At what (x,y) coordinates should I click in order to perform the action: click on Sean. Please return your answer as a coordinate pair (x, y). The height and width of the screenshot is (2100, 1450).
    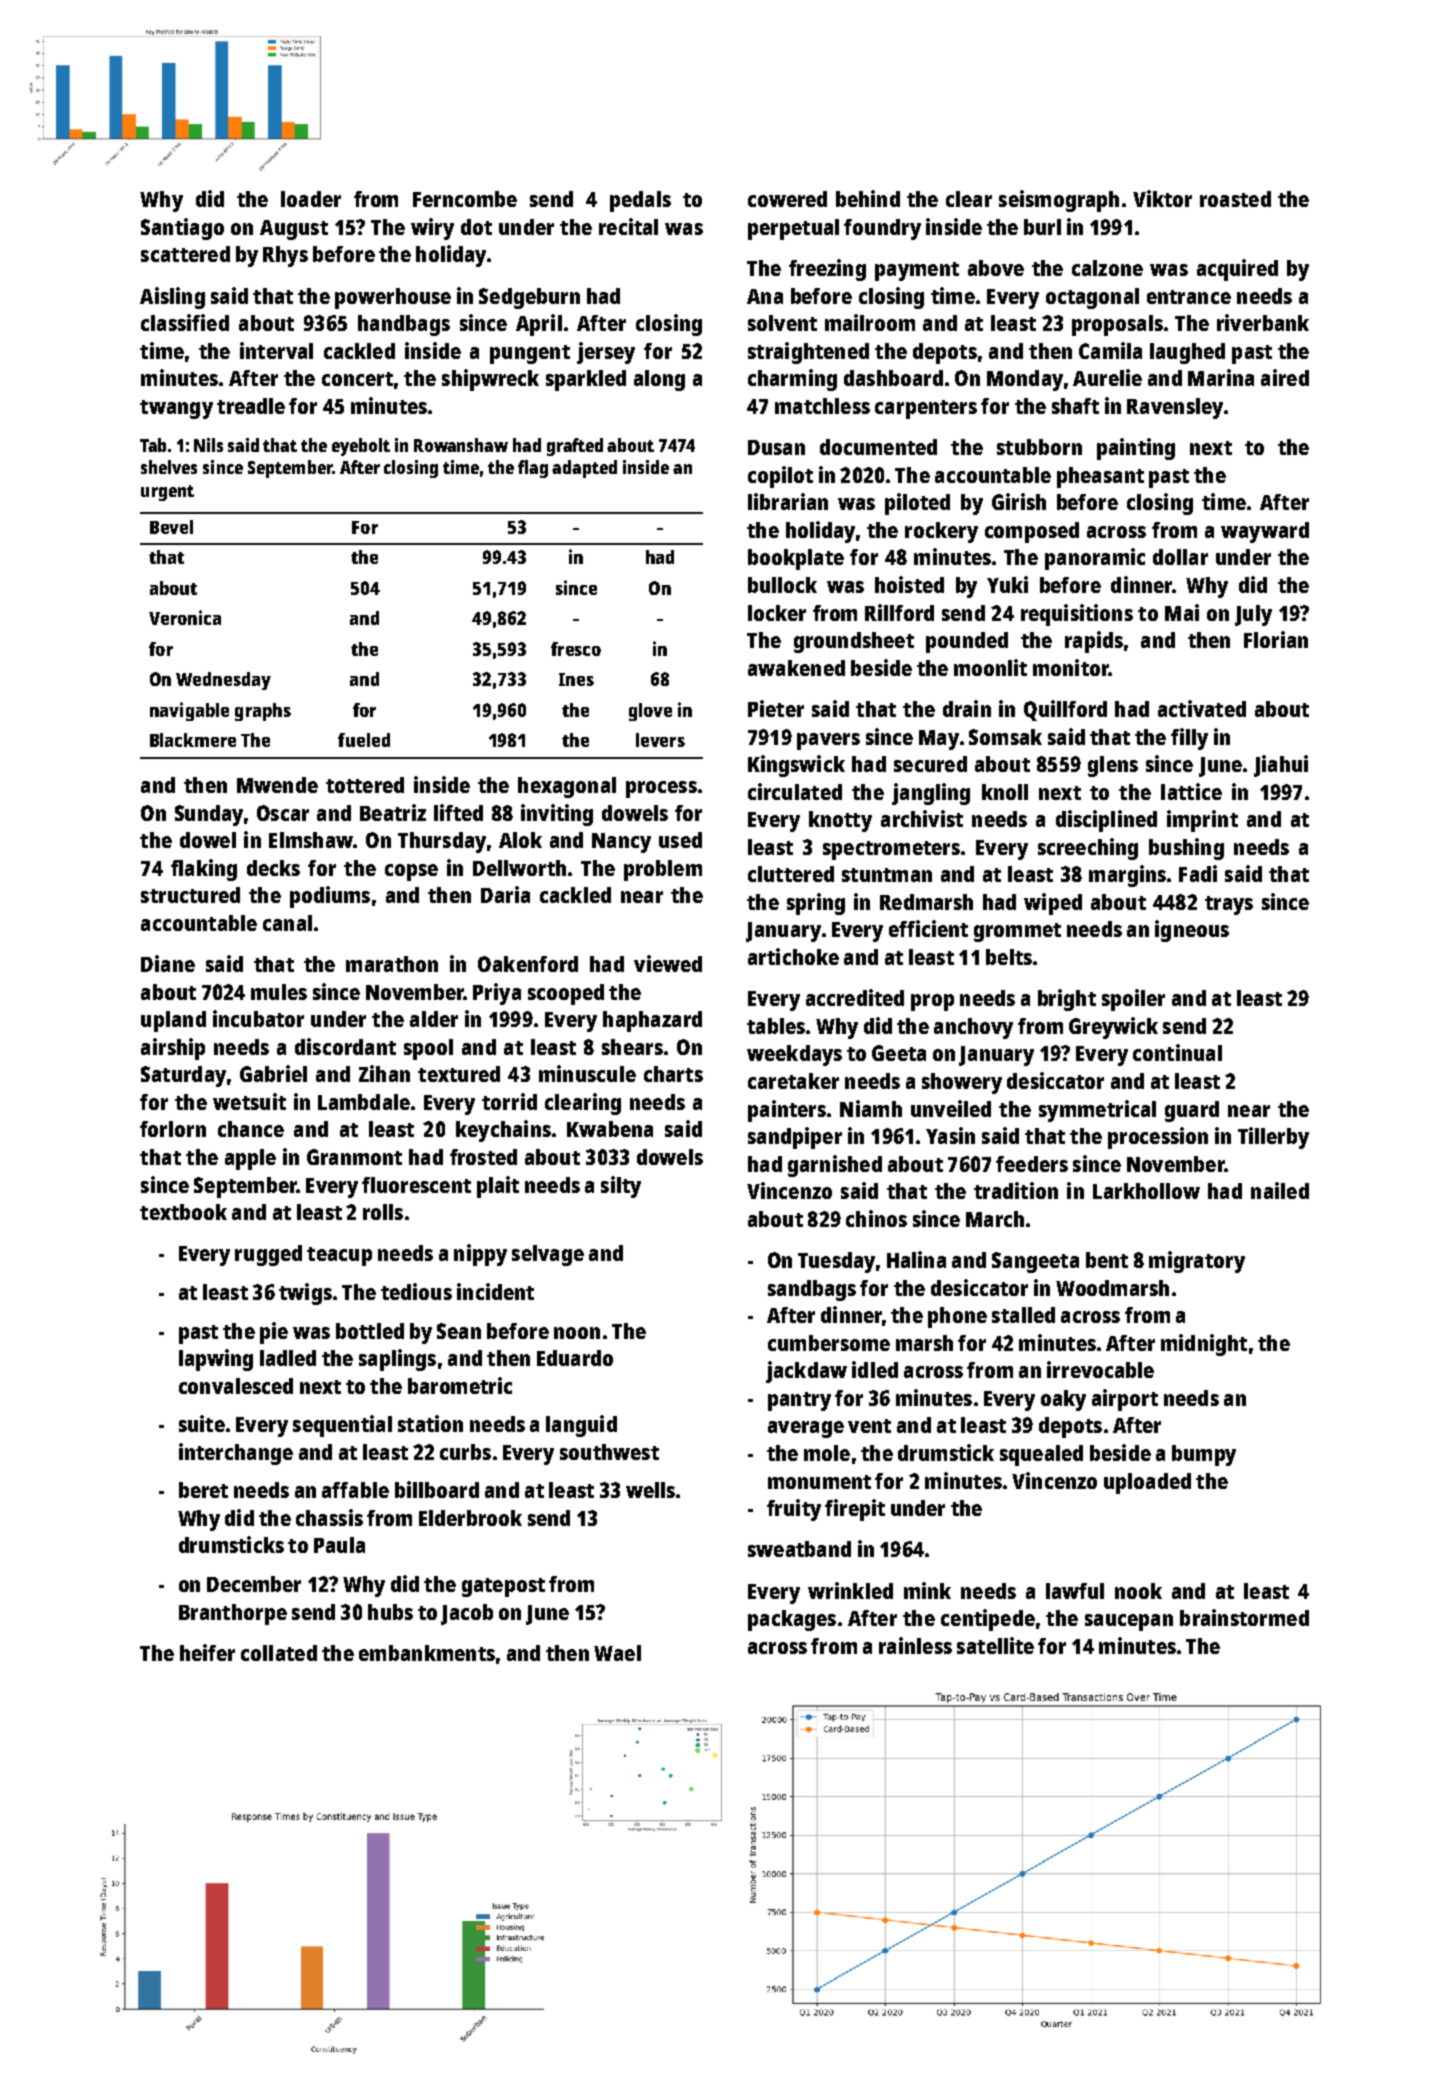
    Looking at the image, I should click on (459, 1331).
